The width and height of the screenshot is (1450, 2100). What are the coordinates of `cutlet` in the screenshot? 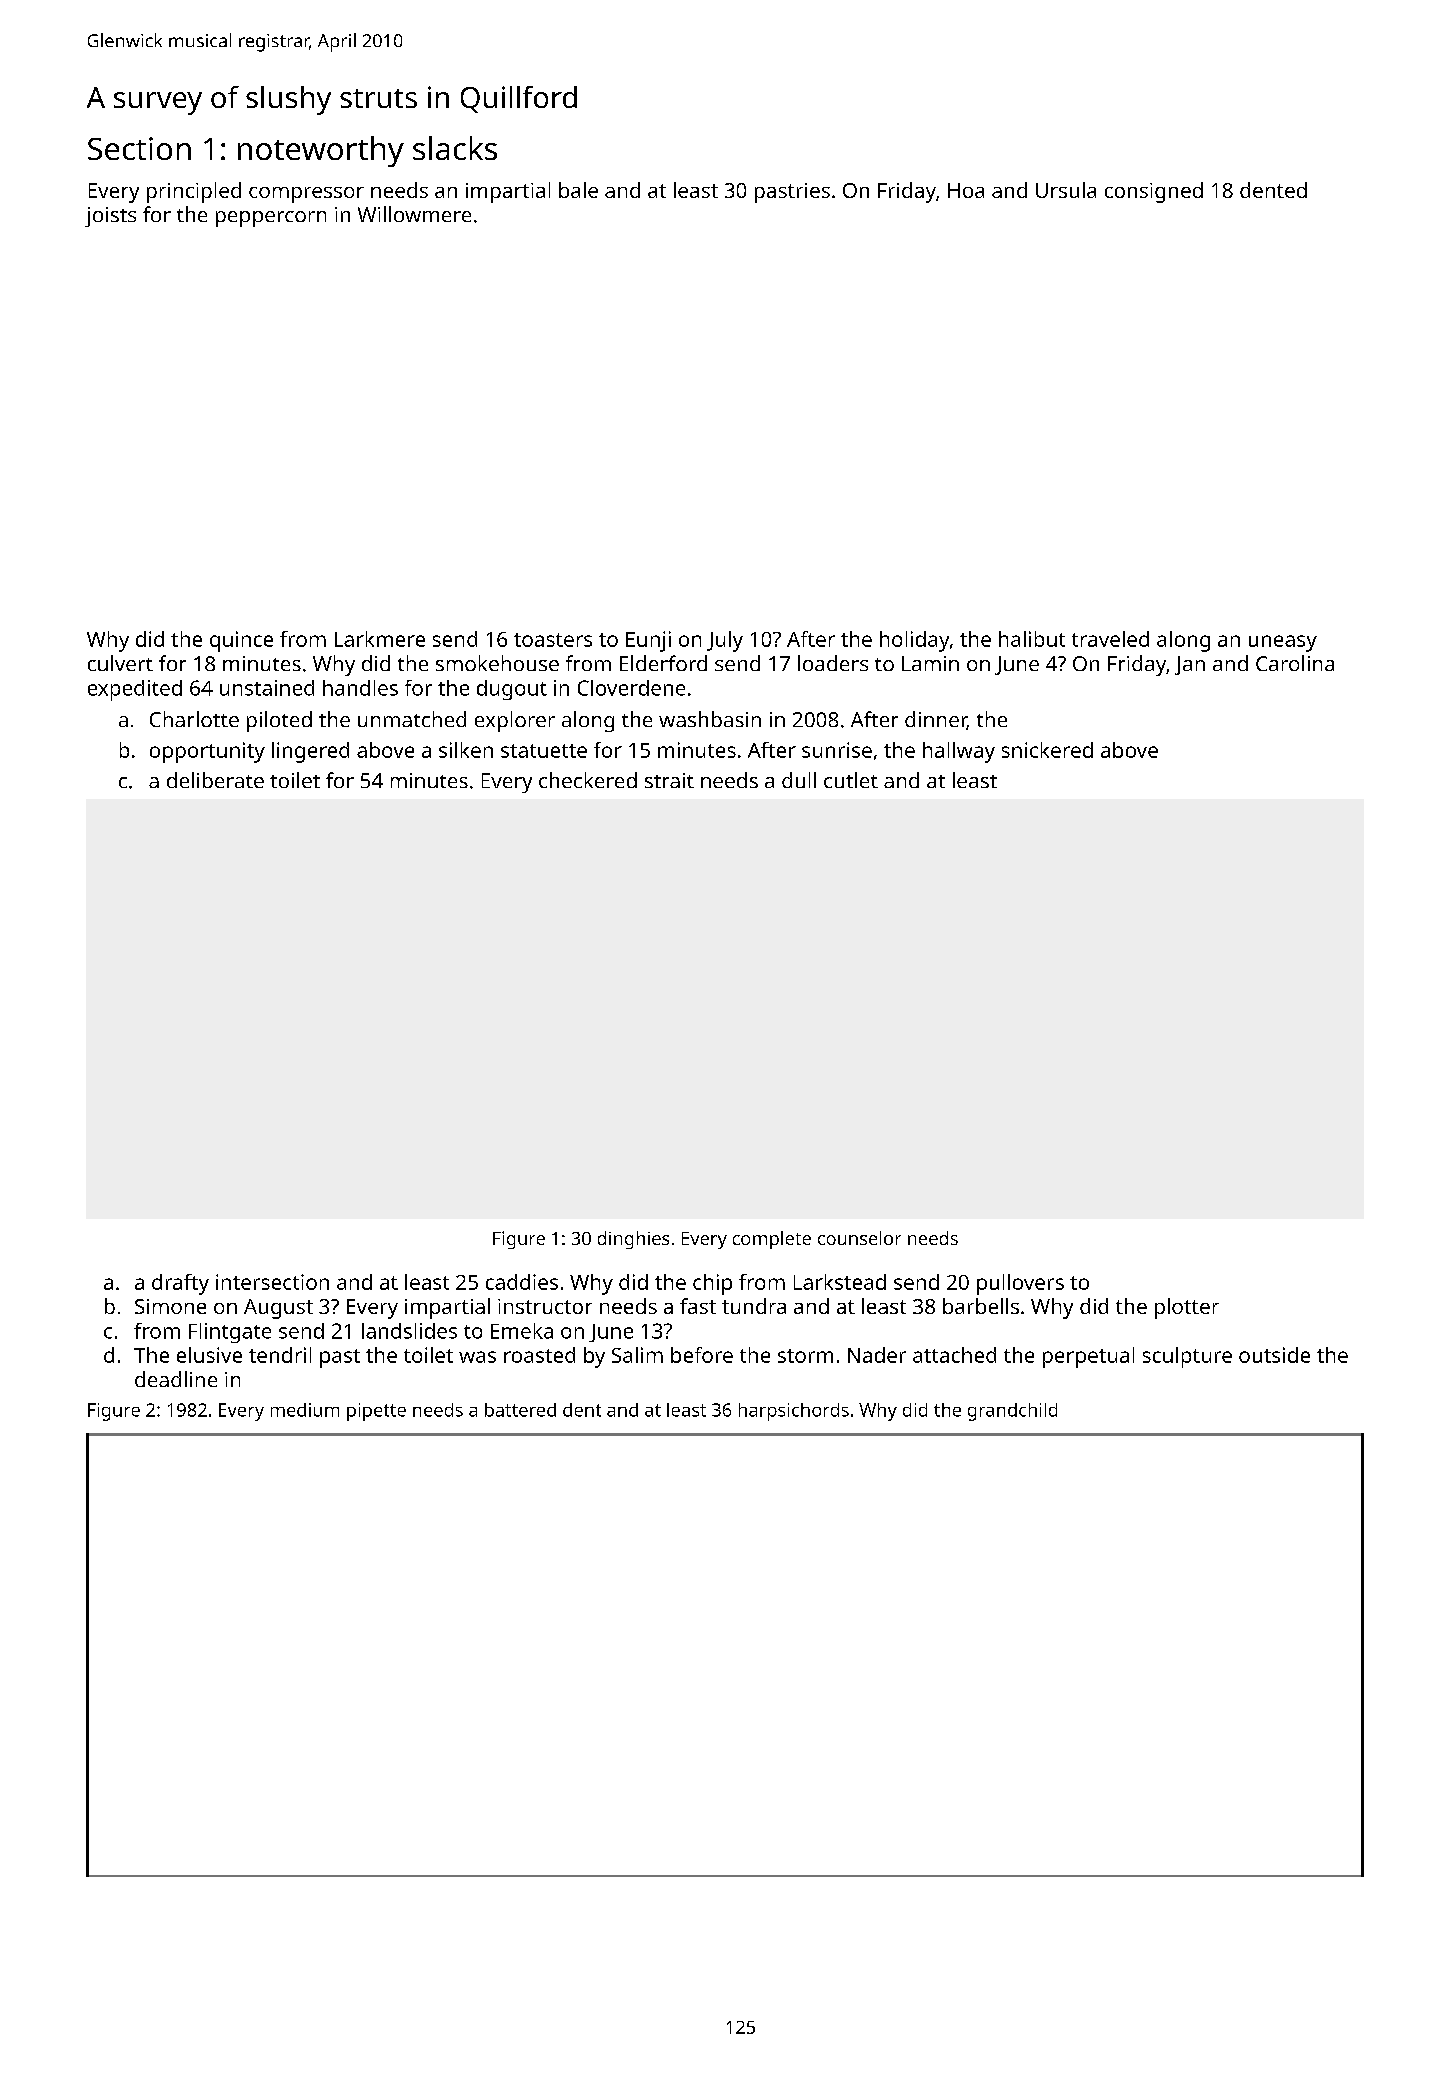 It's located at (851, 780).
